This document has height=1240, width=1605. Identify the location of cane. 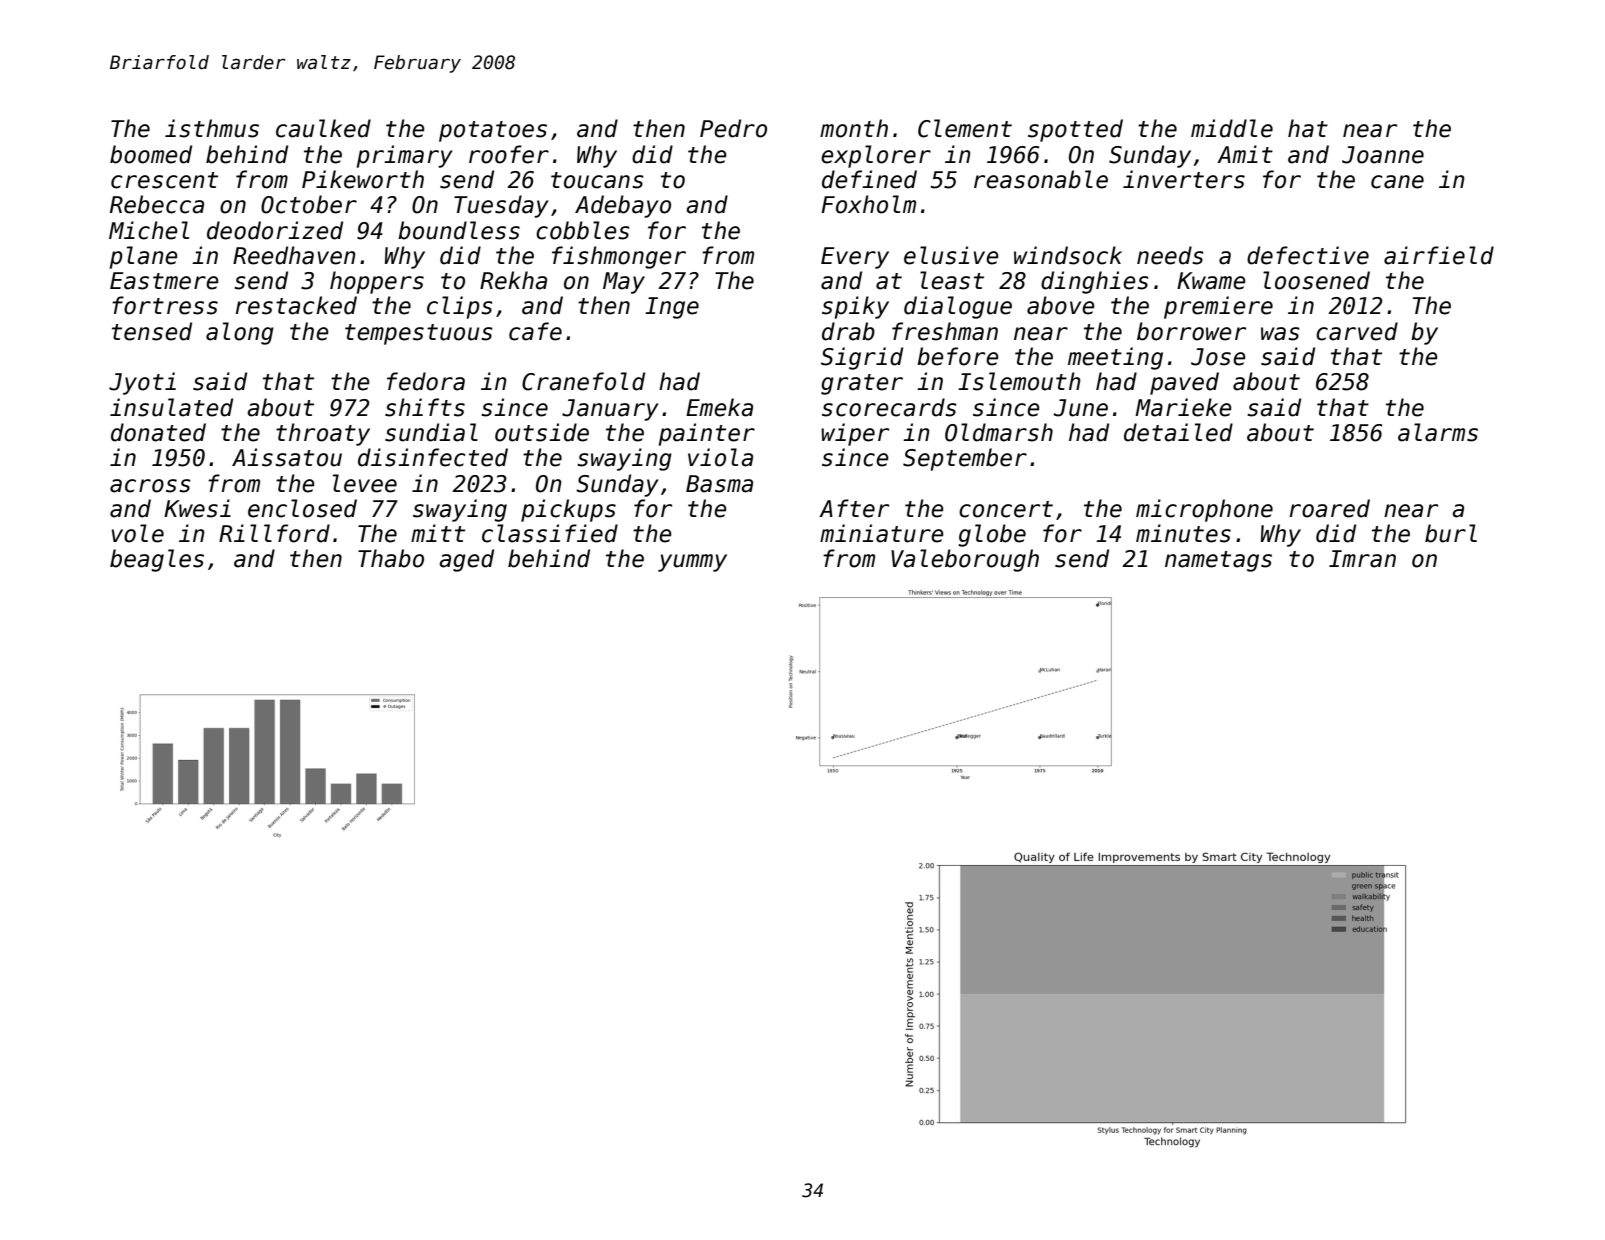
(1397, 182).
